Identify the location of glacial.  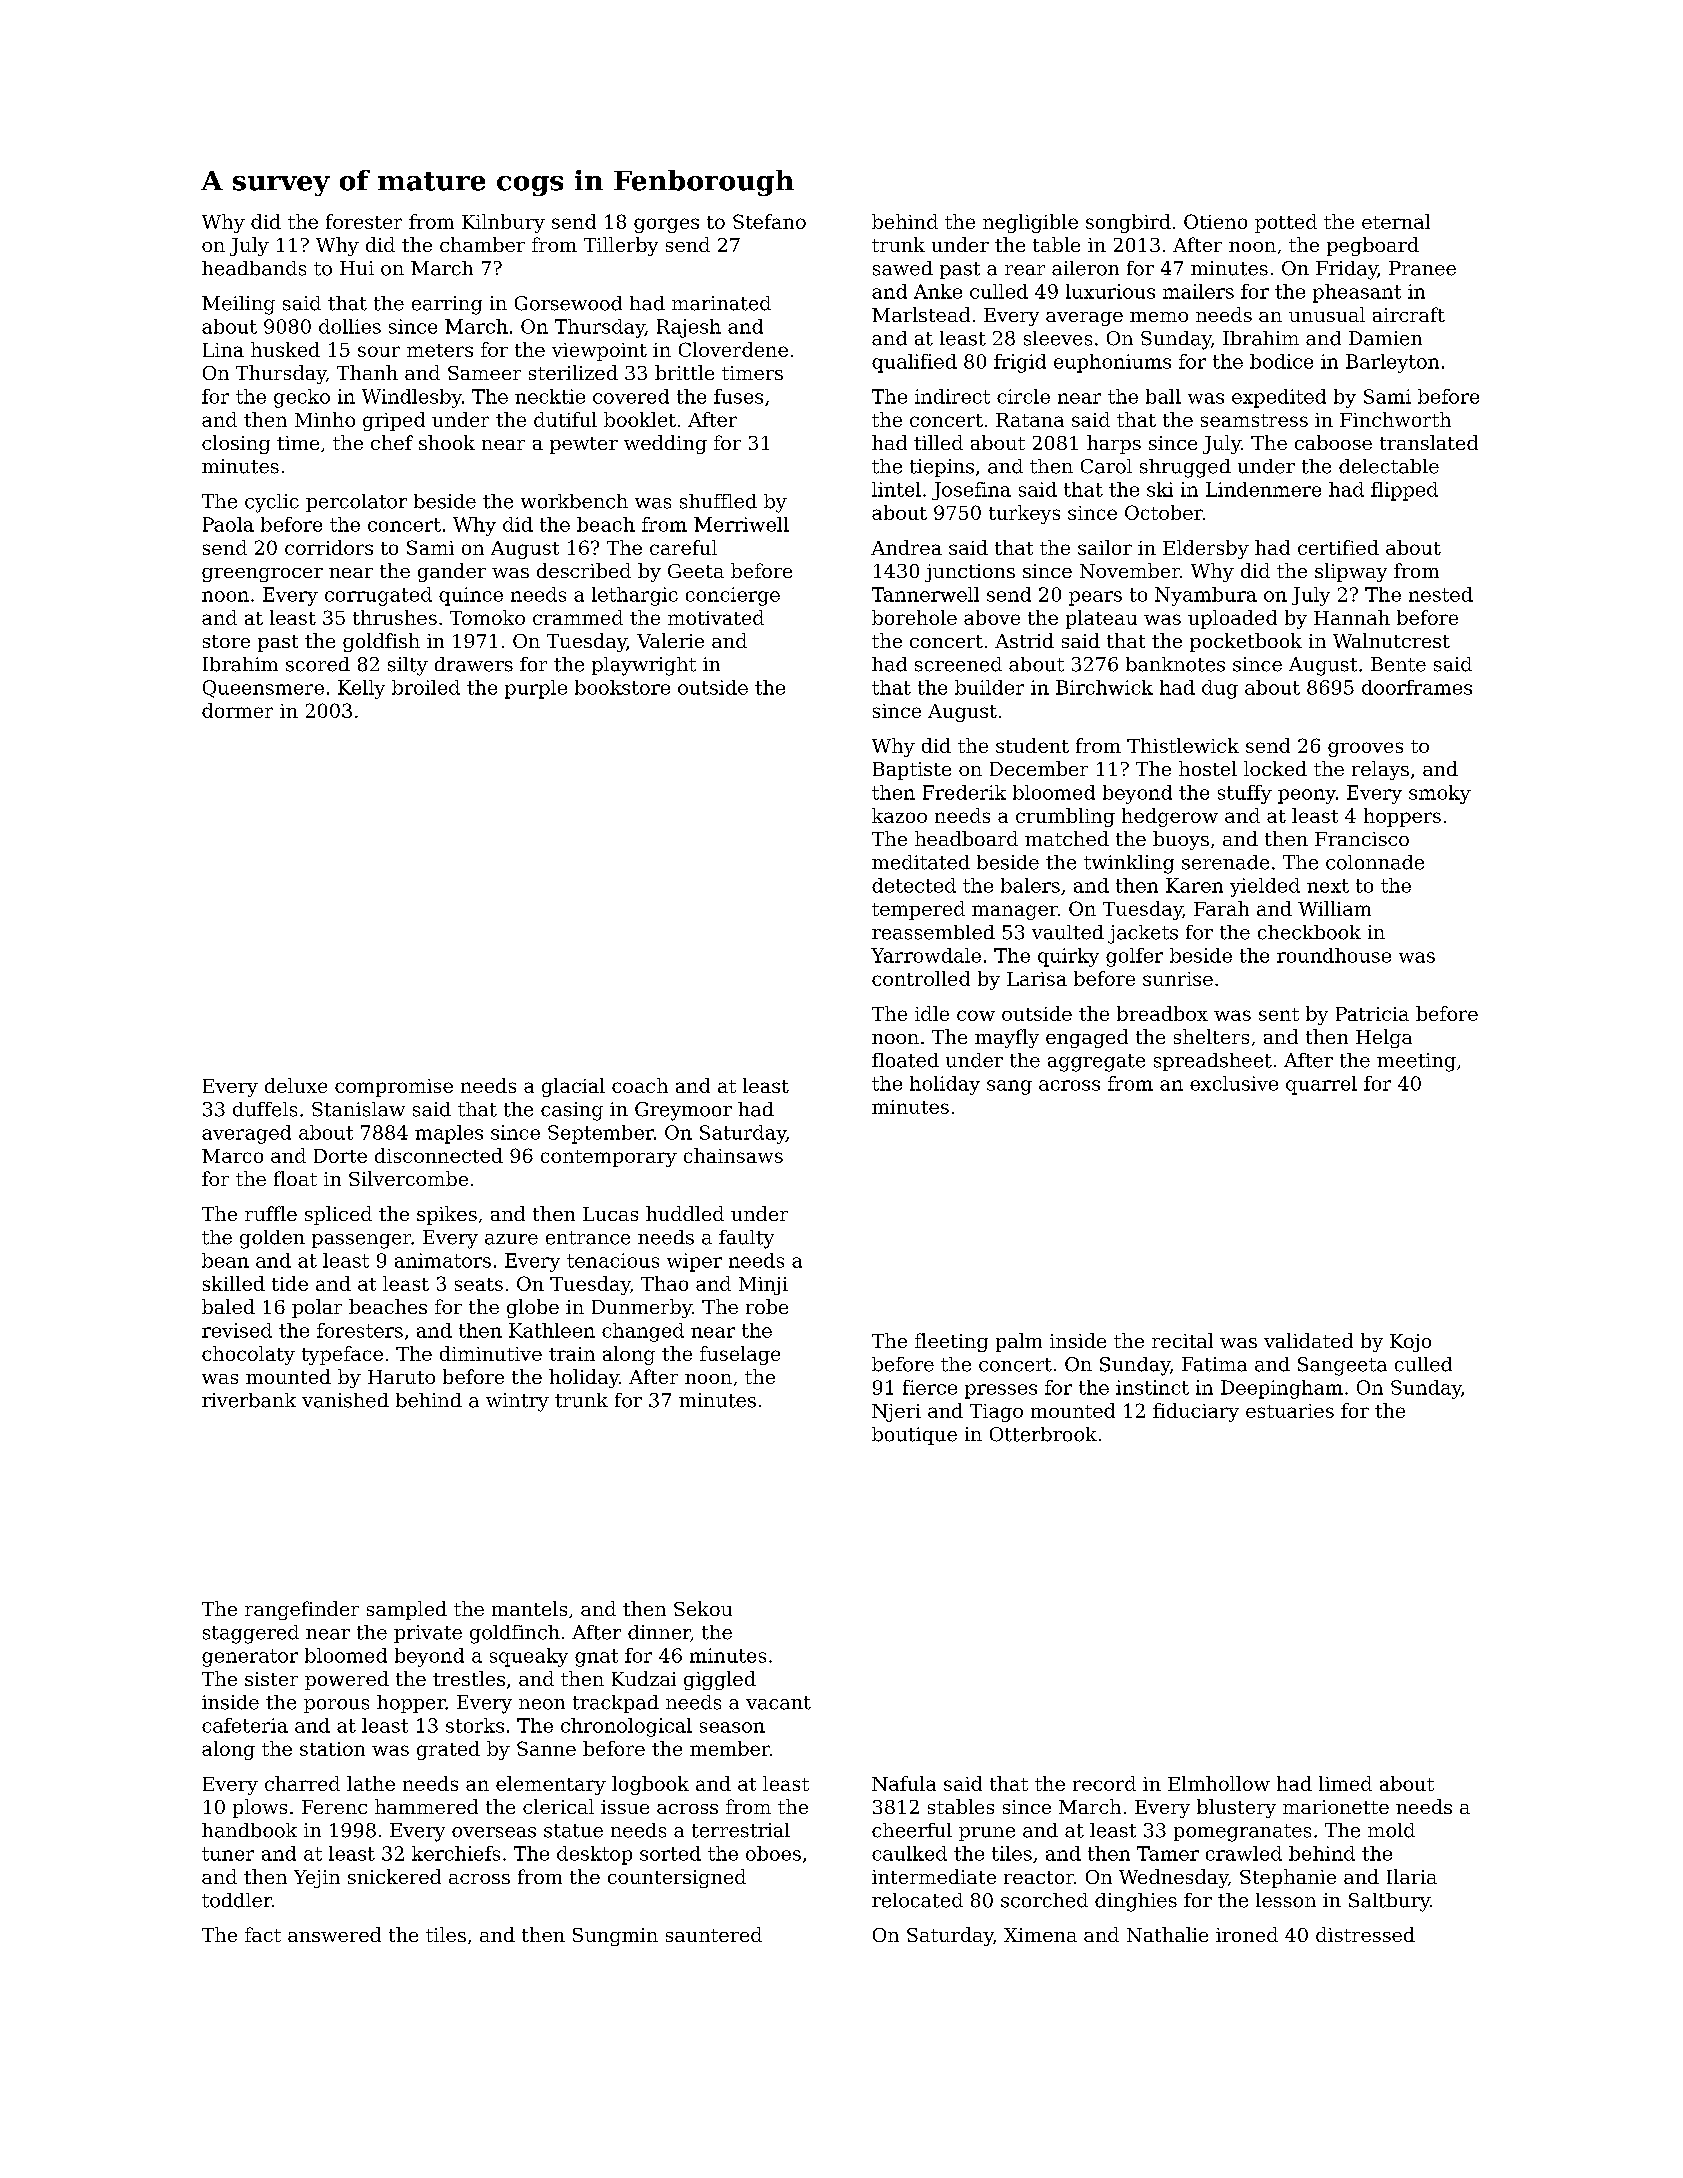
(573, 1087).
